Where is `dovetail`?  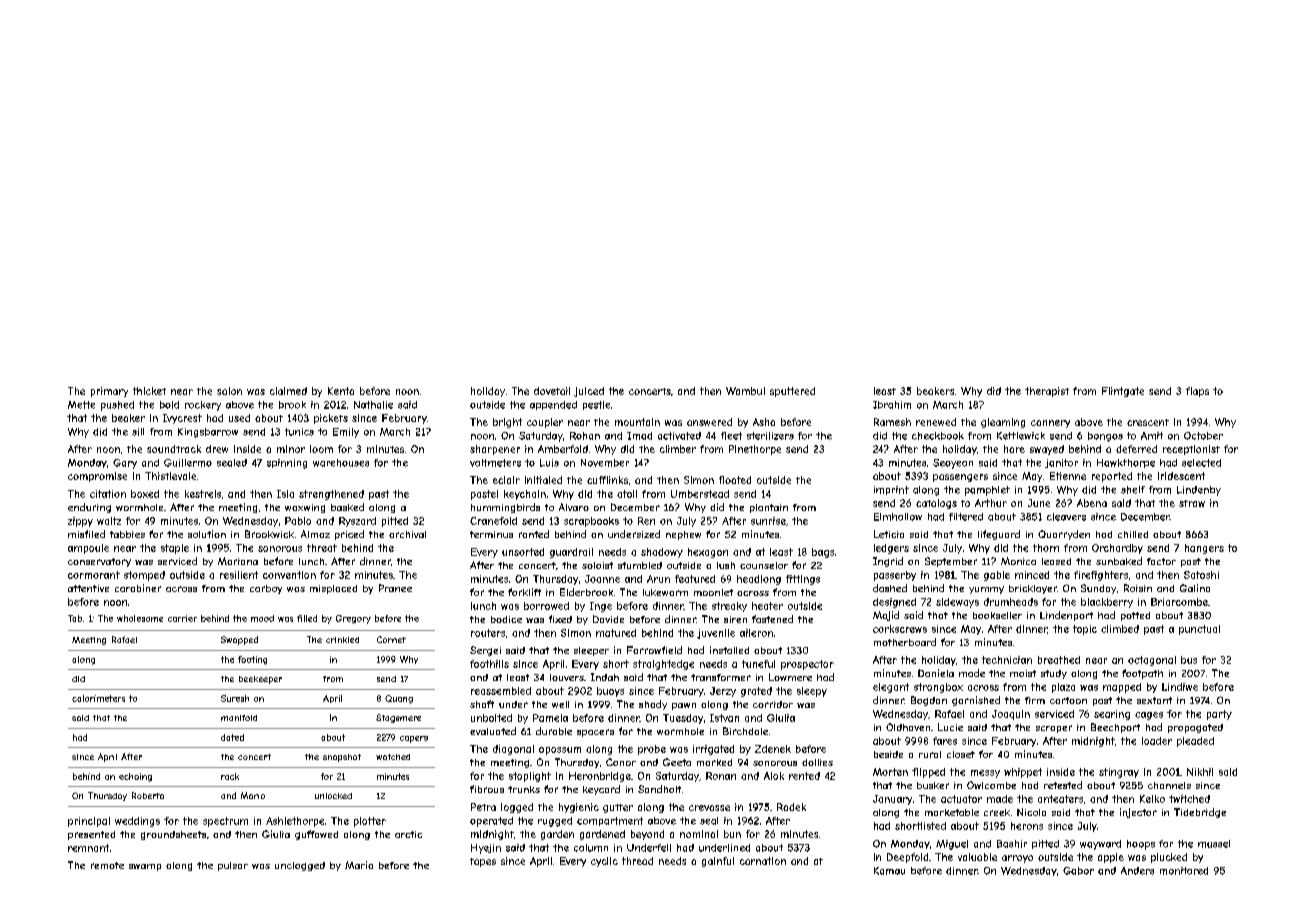
dovetail is located at coordinates (552, 391).
